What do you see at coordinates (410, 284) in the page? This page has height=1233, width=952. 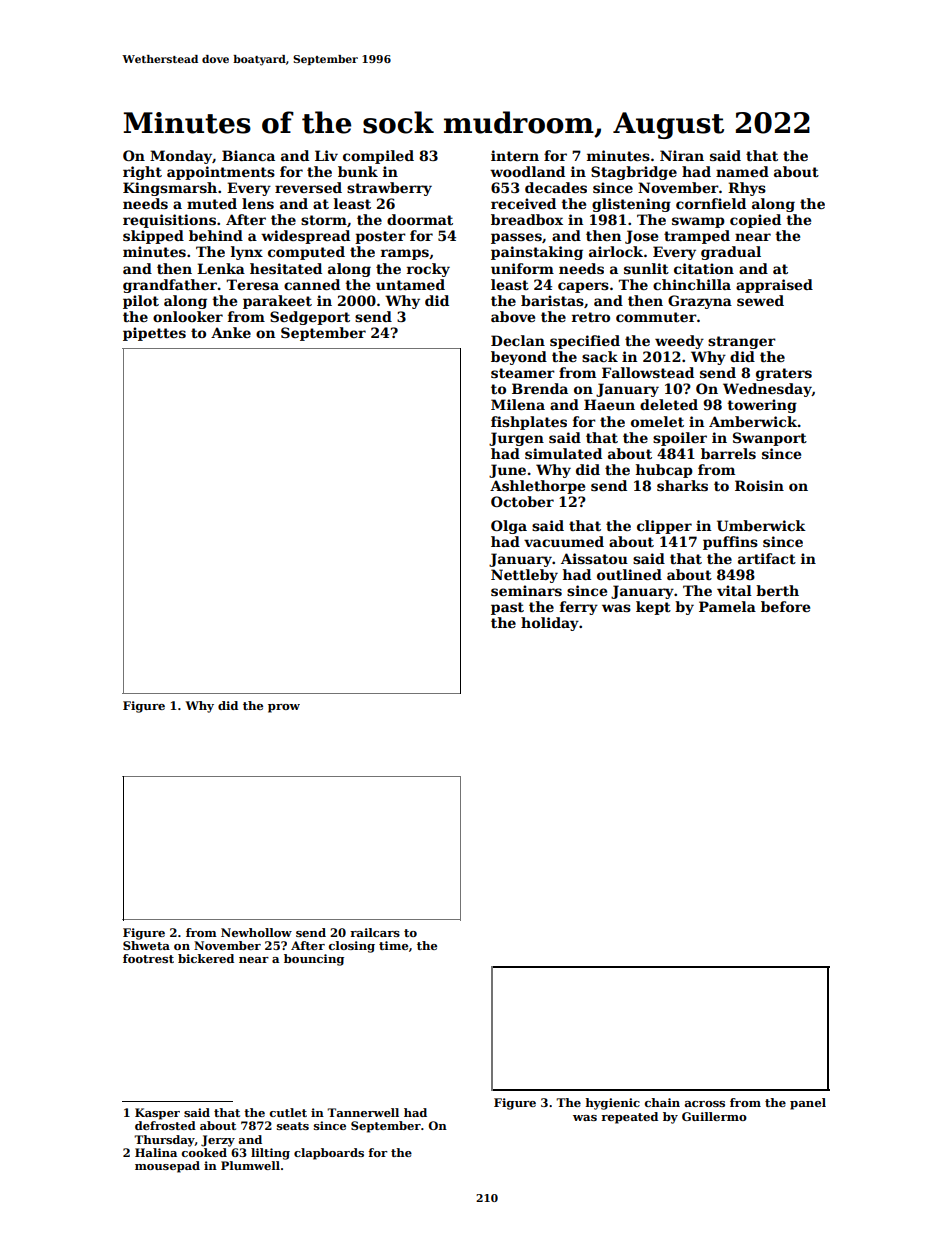 I see `untamed` at bounding box center [410, 284].
